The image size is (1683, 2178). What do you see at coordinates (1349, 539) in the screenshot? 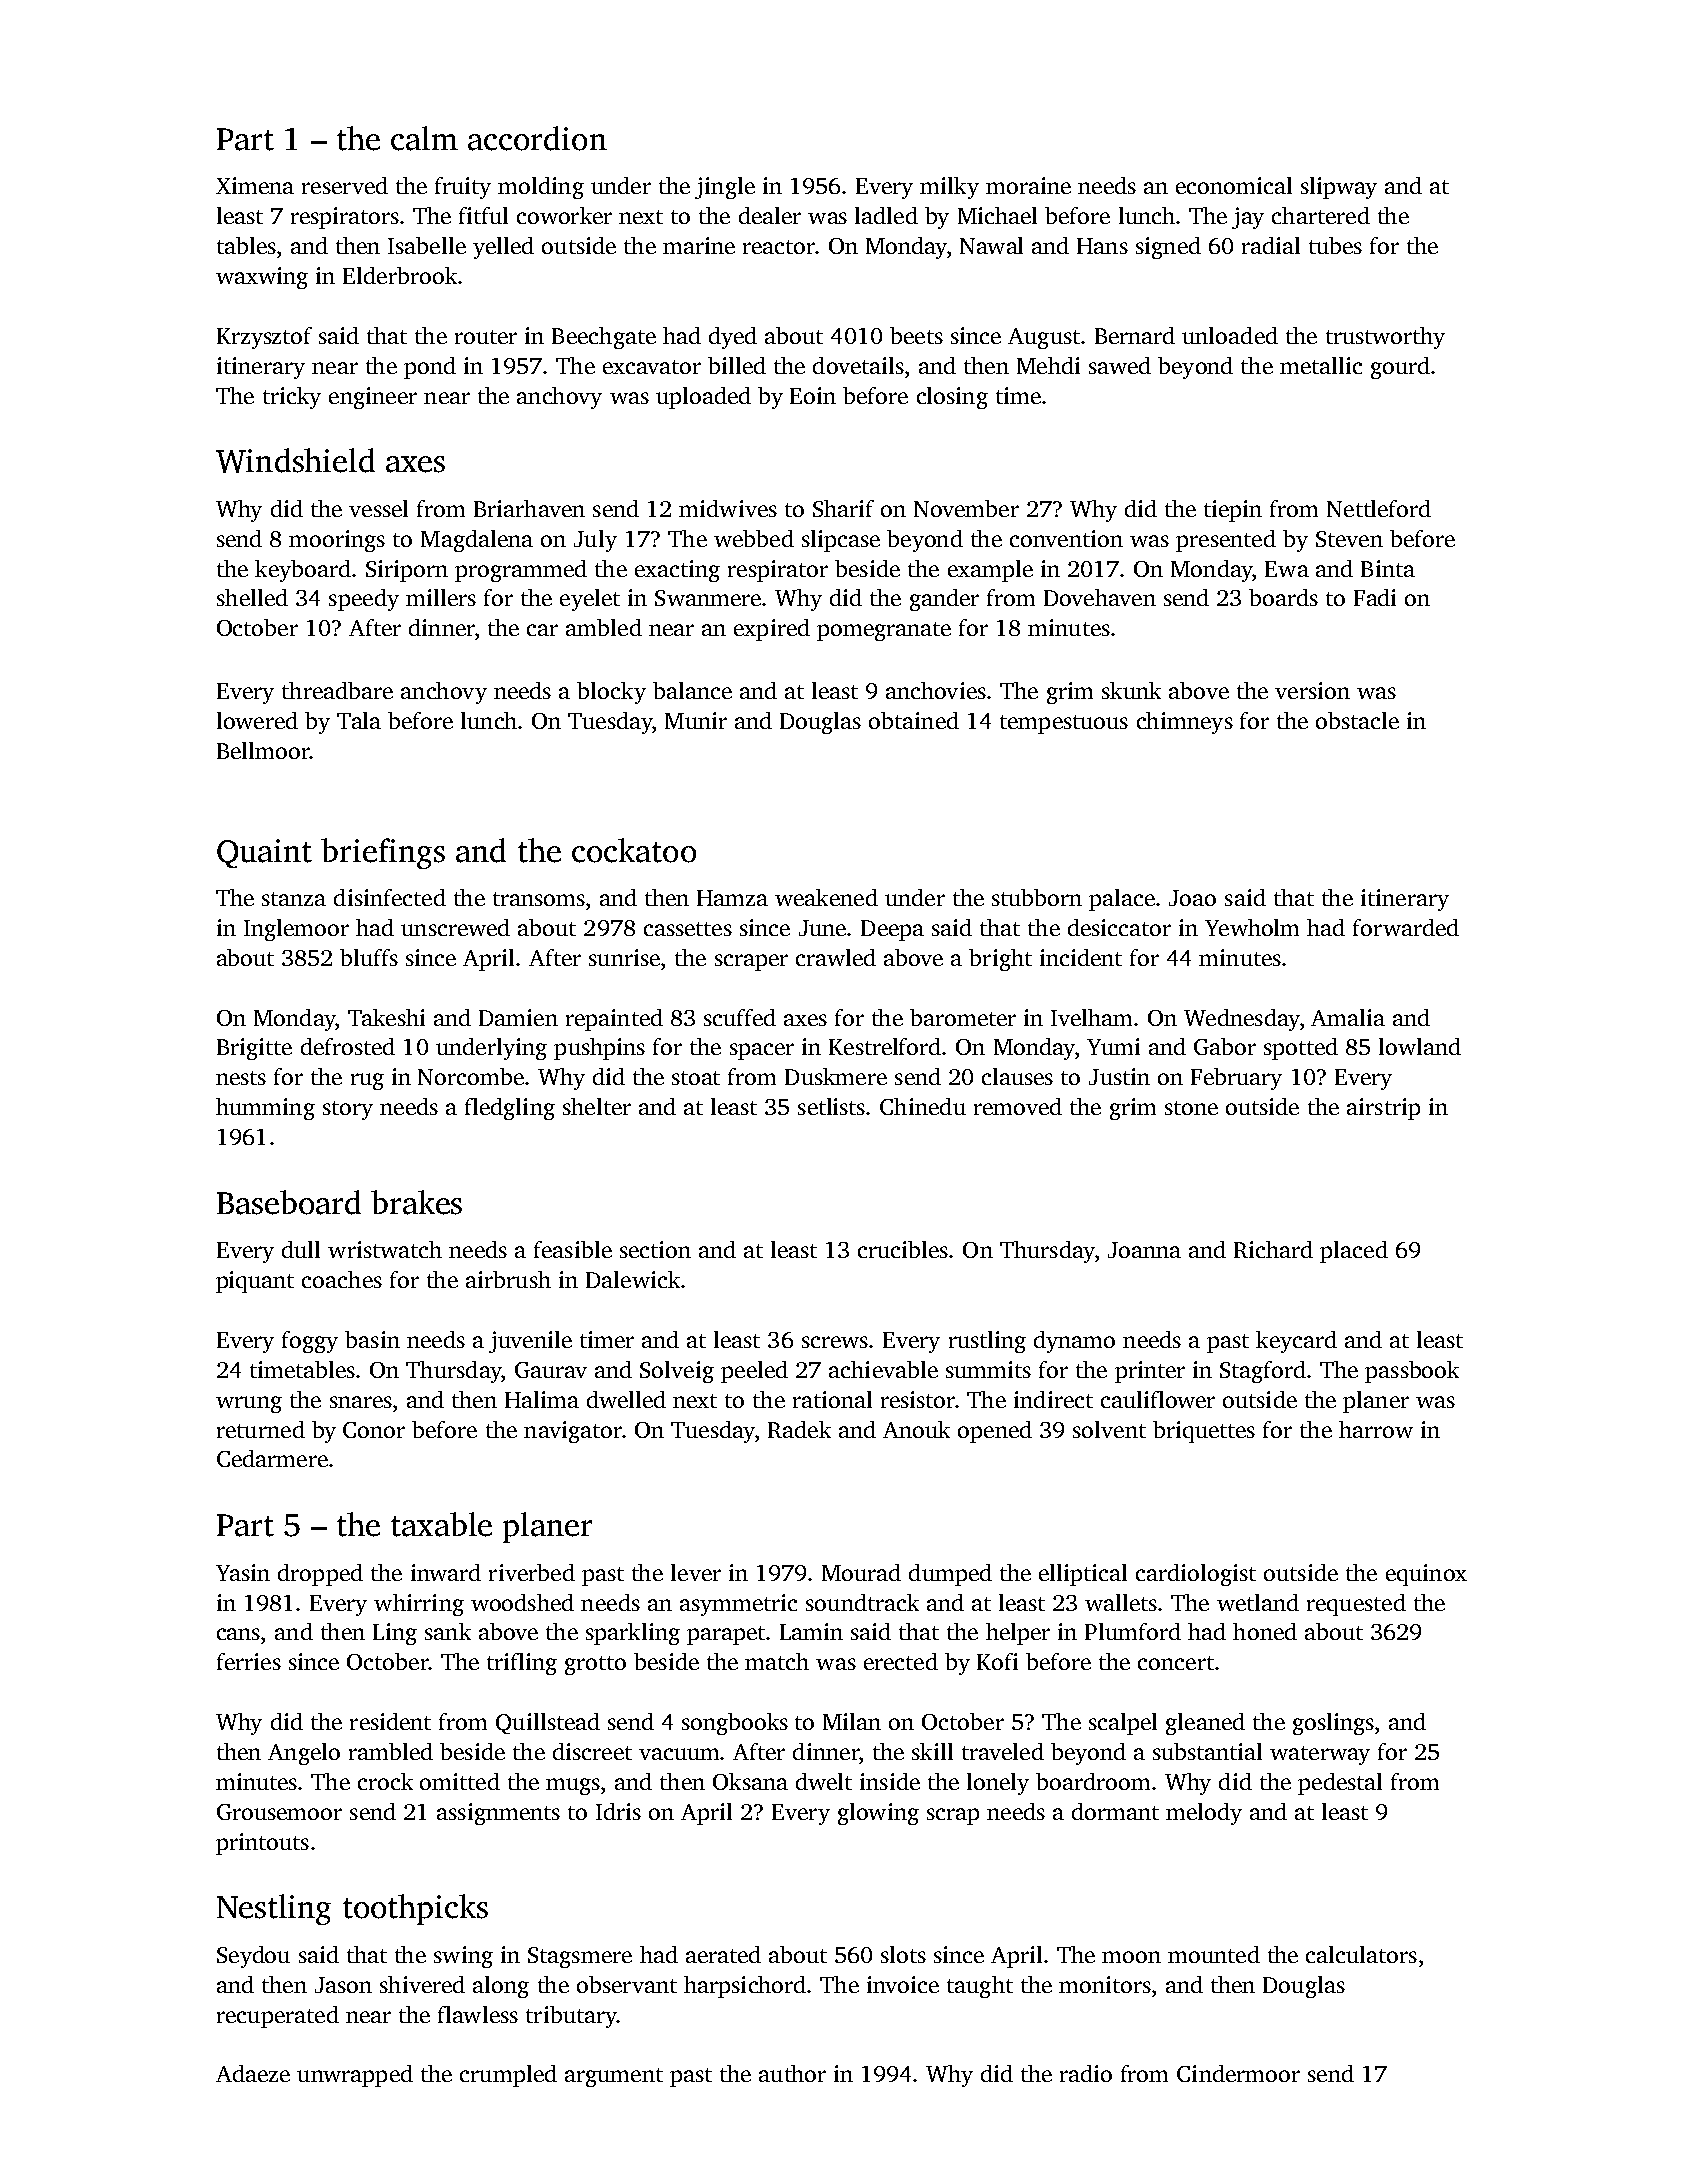
I see `Steven` at bounding box center [1349, 539].
